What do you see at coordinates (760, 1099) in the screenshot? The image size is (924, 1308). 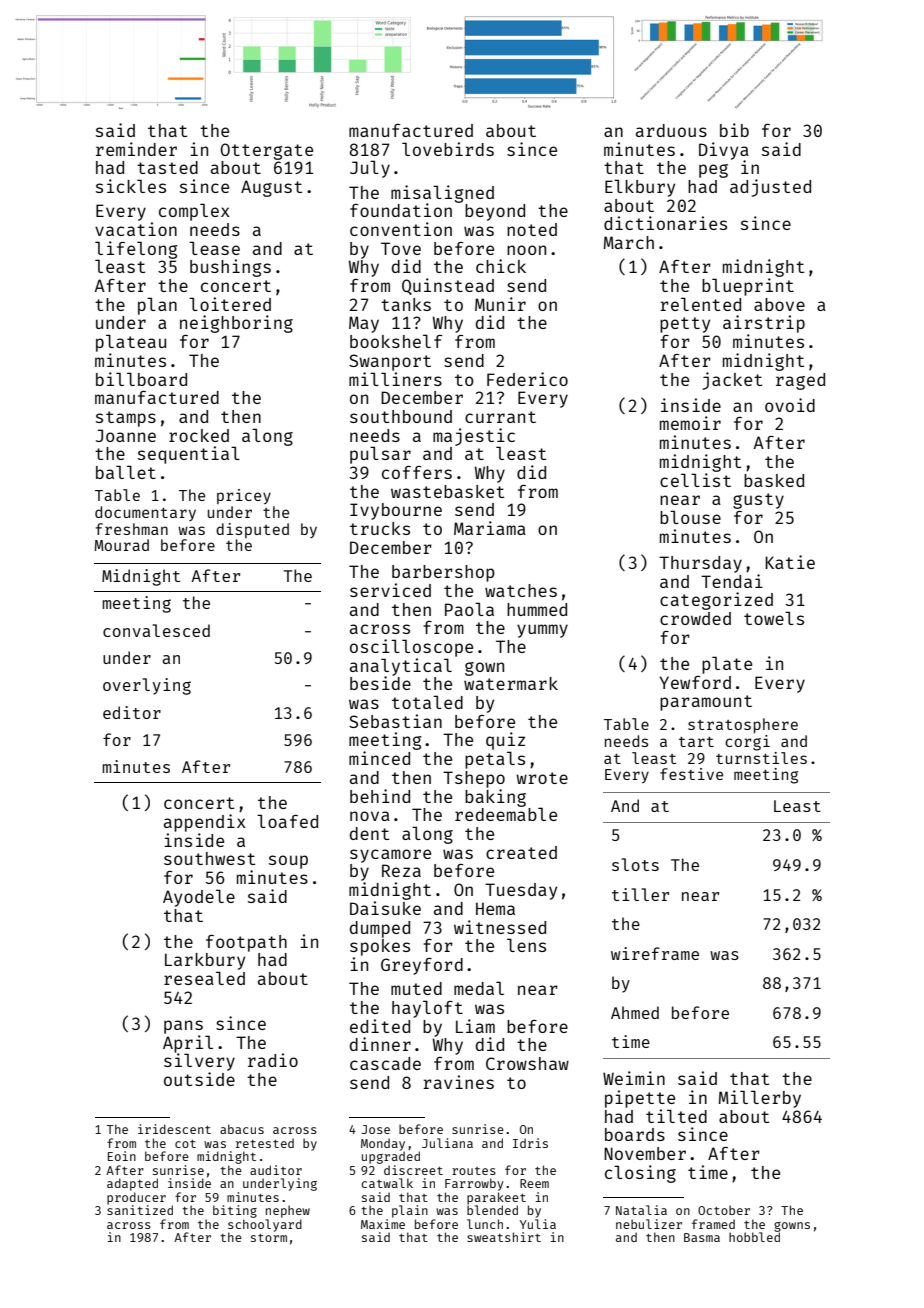 I see `Millerby` at bounding box center [760, 1099].
